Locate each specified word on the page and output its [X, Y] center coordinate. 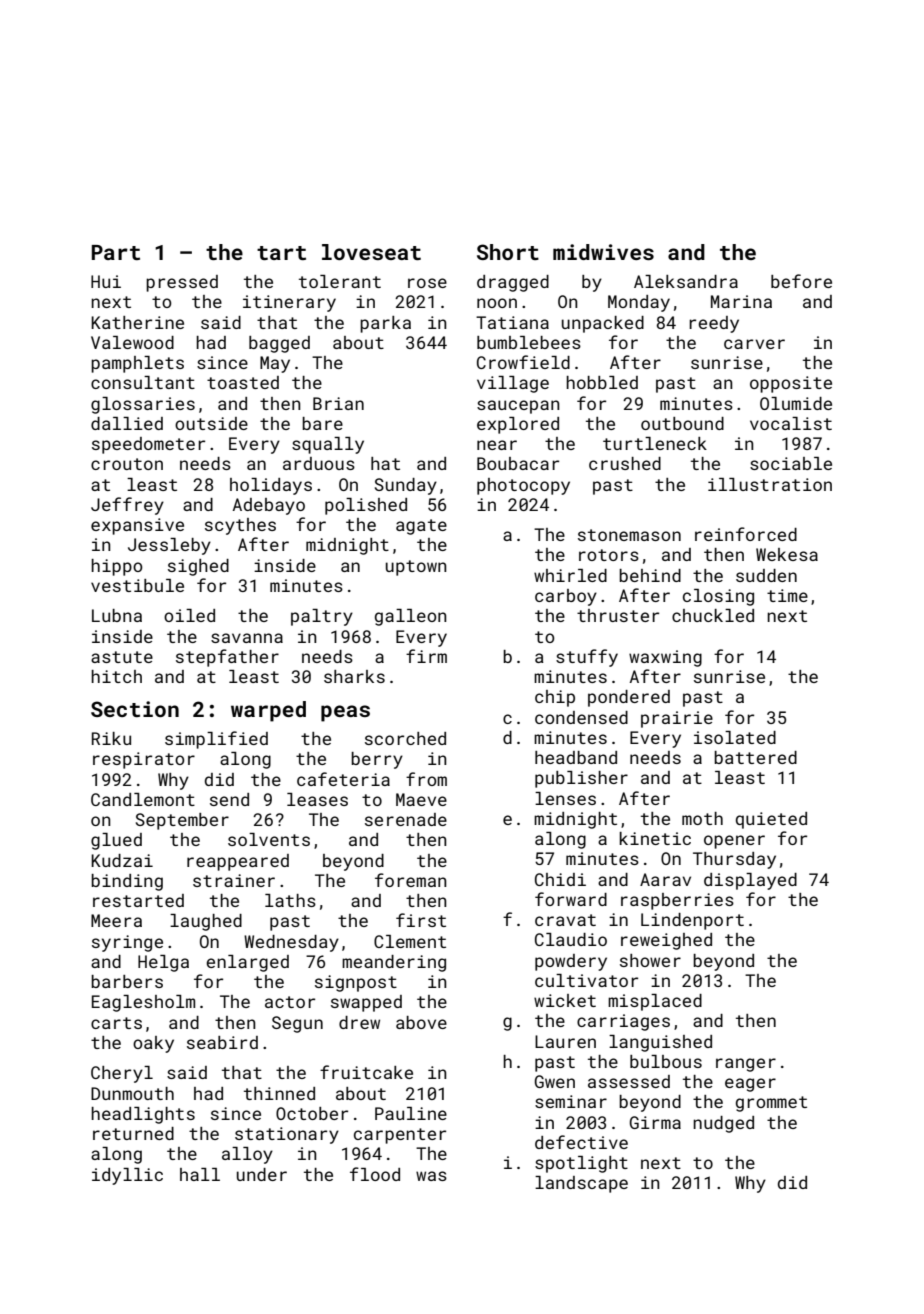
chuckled [713, 615]
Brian [338, 403]
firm [426, 656]
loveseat [371, 252]
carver [754, 344]
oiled [189, 615]
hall [200, 1174]
